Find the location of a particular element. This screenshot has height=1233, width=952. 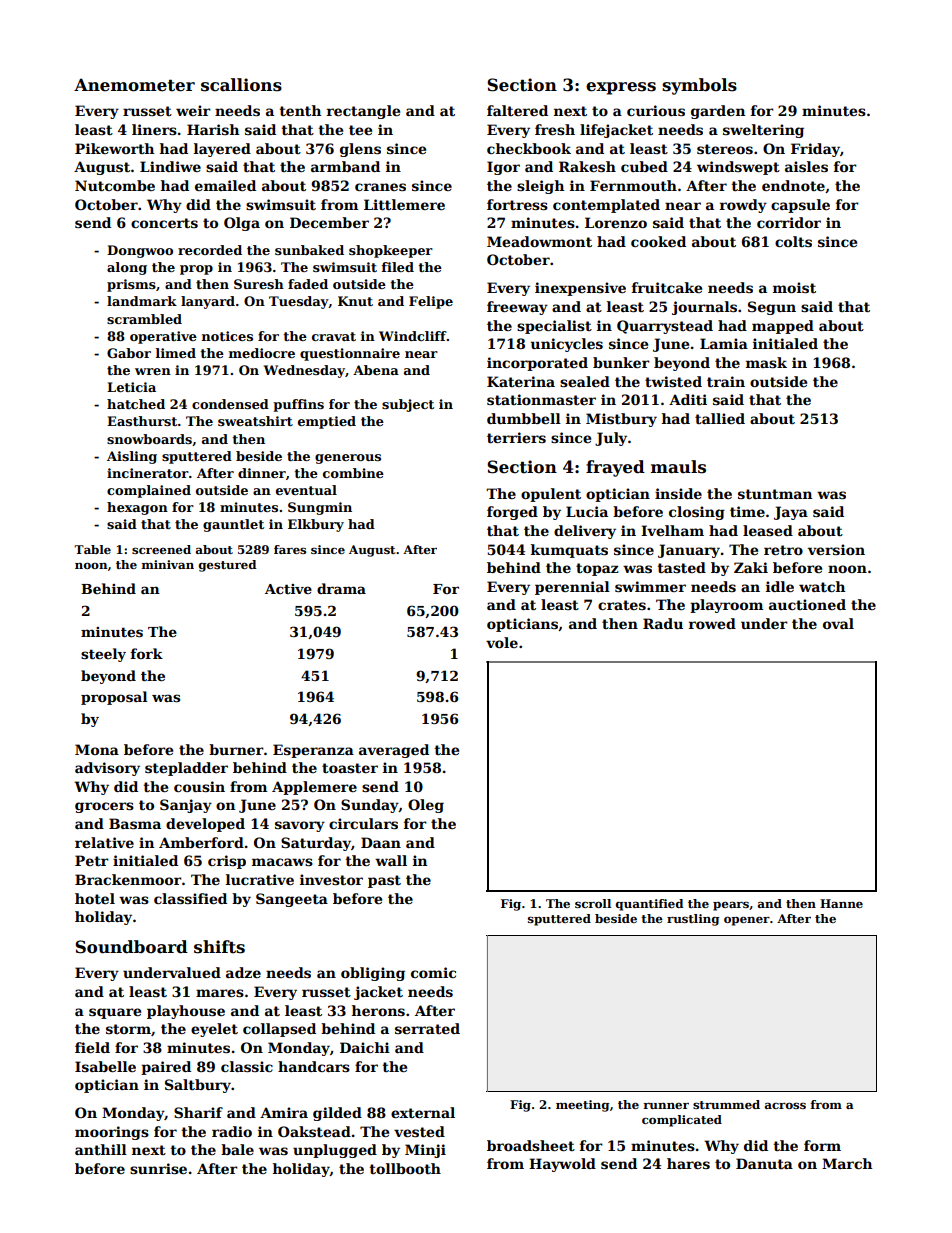

sunrise is located at coordinates (158, 1168).
